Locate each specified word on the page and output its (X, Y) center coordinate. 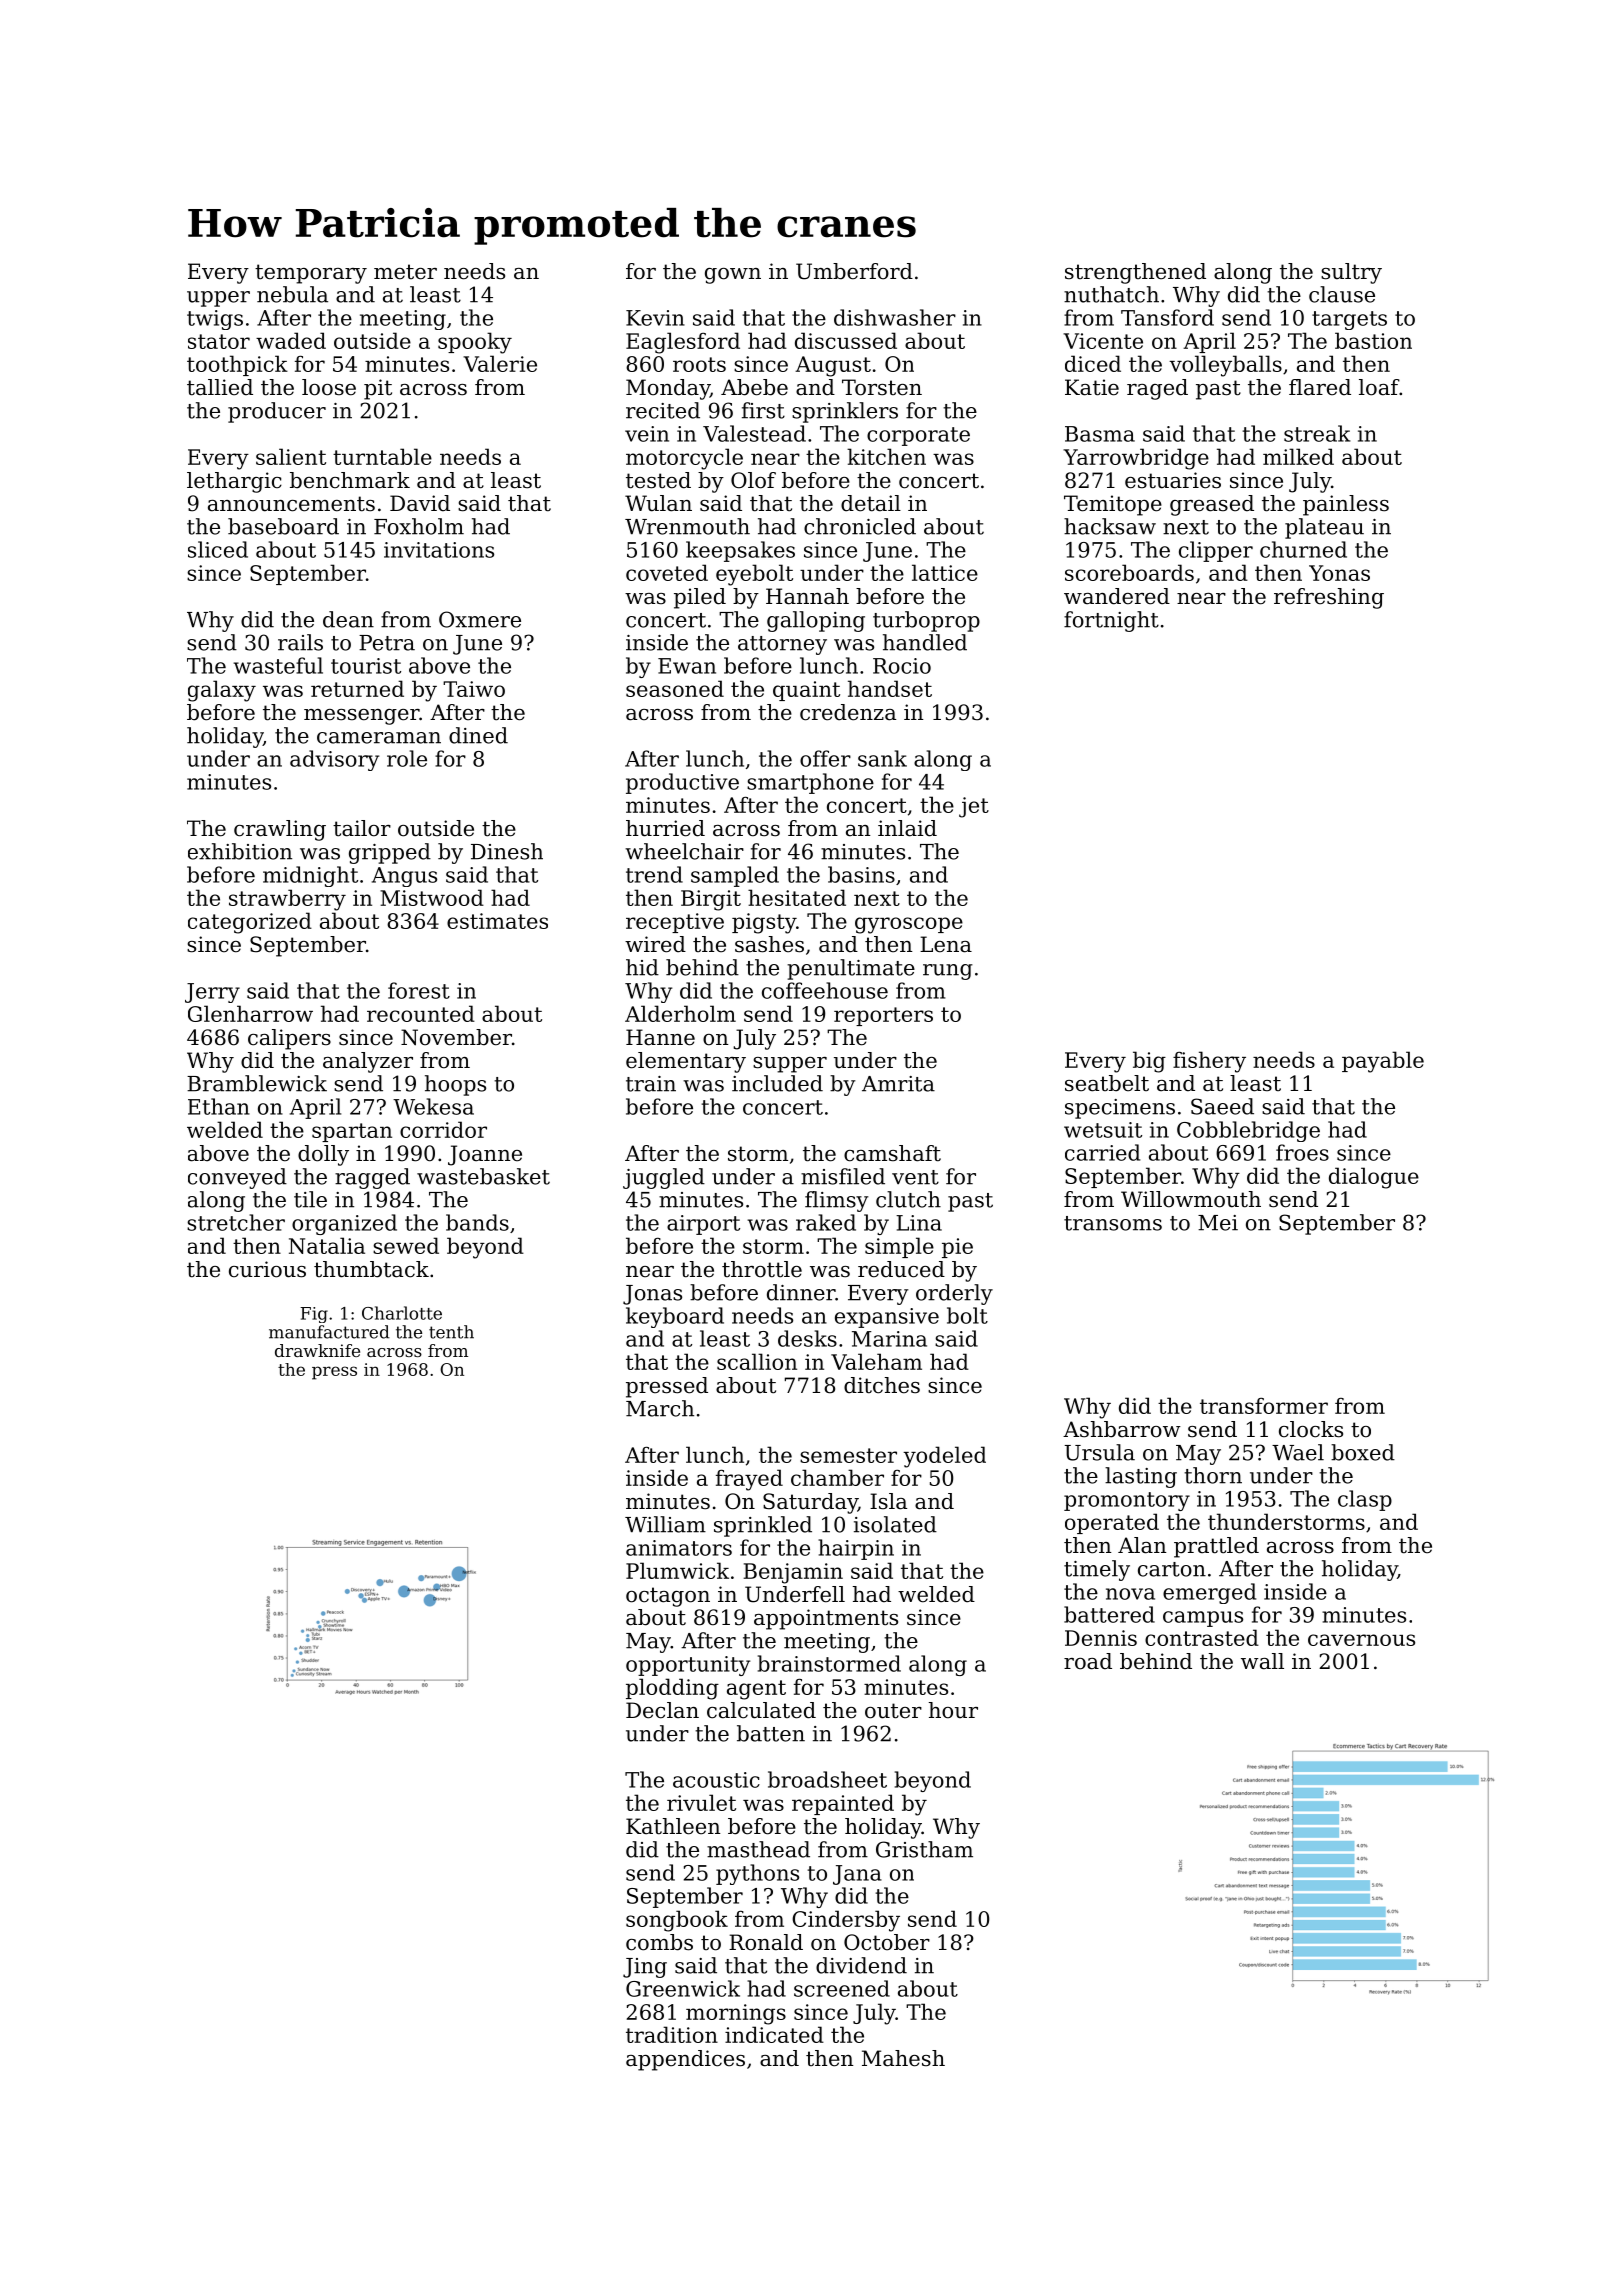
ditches (882, 1385)
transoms (1113, 1223)
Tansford (1167, 317)
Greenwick (683, 1988)
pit (378, 389)
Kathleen (673, 1826)
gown (733, 276)
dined (478, 735)
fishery (1209, 1062)
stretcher (236, 1222)
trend (654, 874)
